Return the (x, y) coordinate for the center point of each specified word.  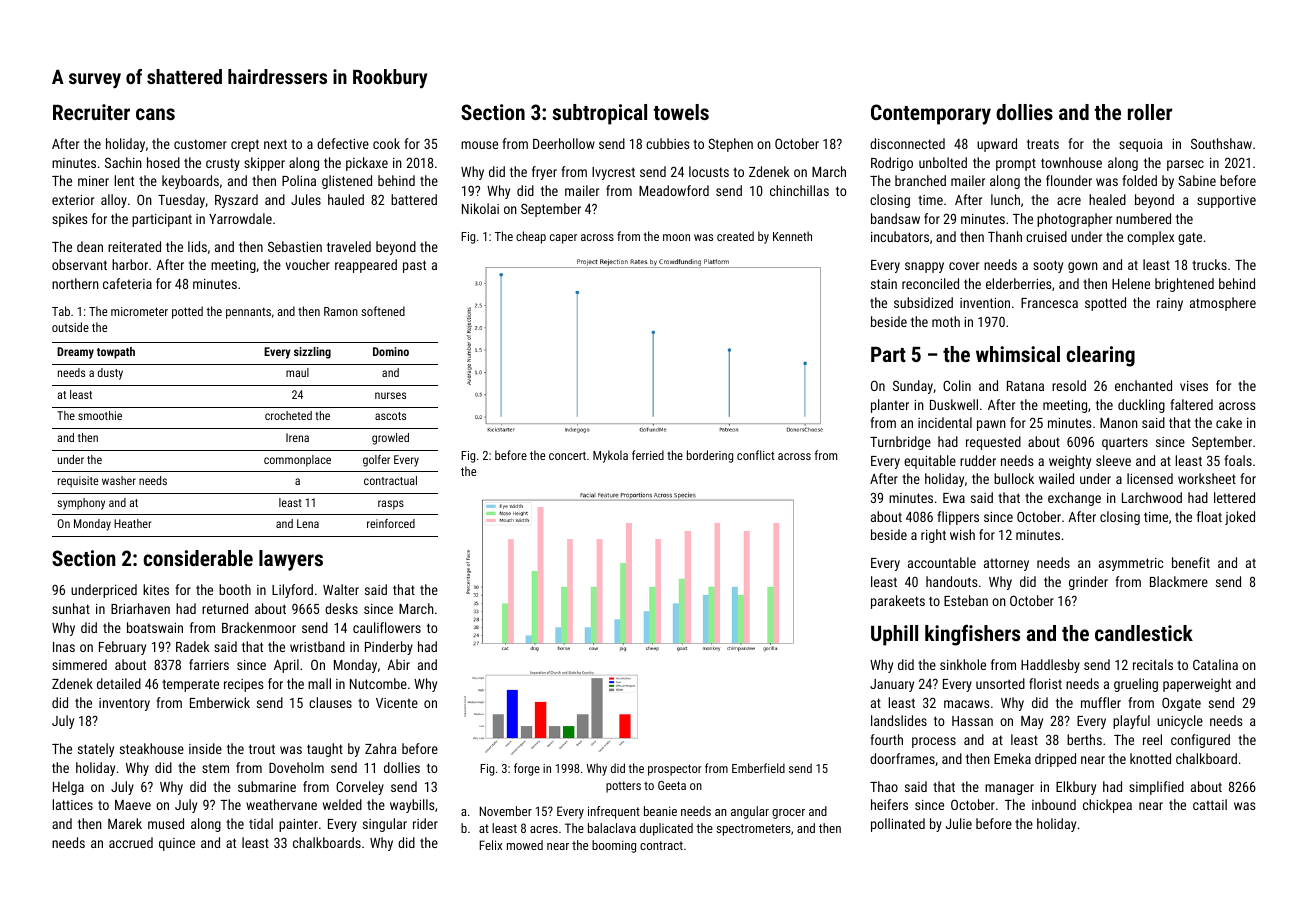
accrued (131, 842)
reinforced (391, 523)
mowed (525, 845)
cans (155, 114)
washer (119, 480)
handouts (951, 581)
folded (1139, 180)
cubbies (667, 143)
